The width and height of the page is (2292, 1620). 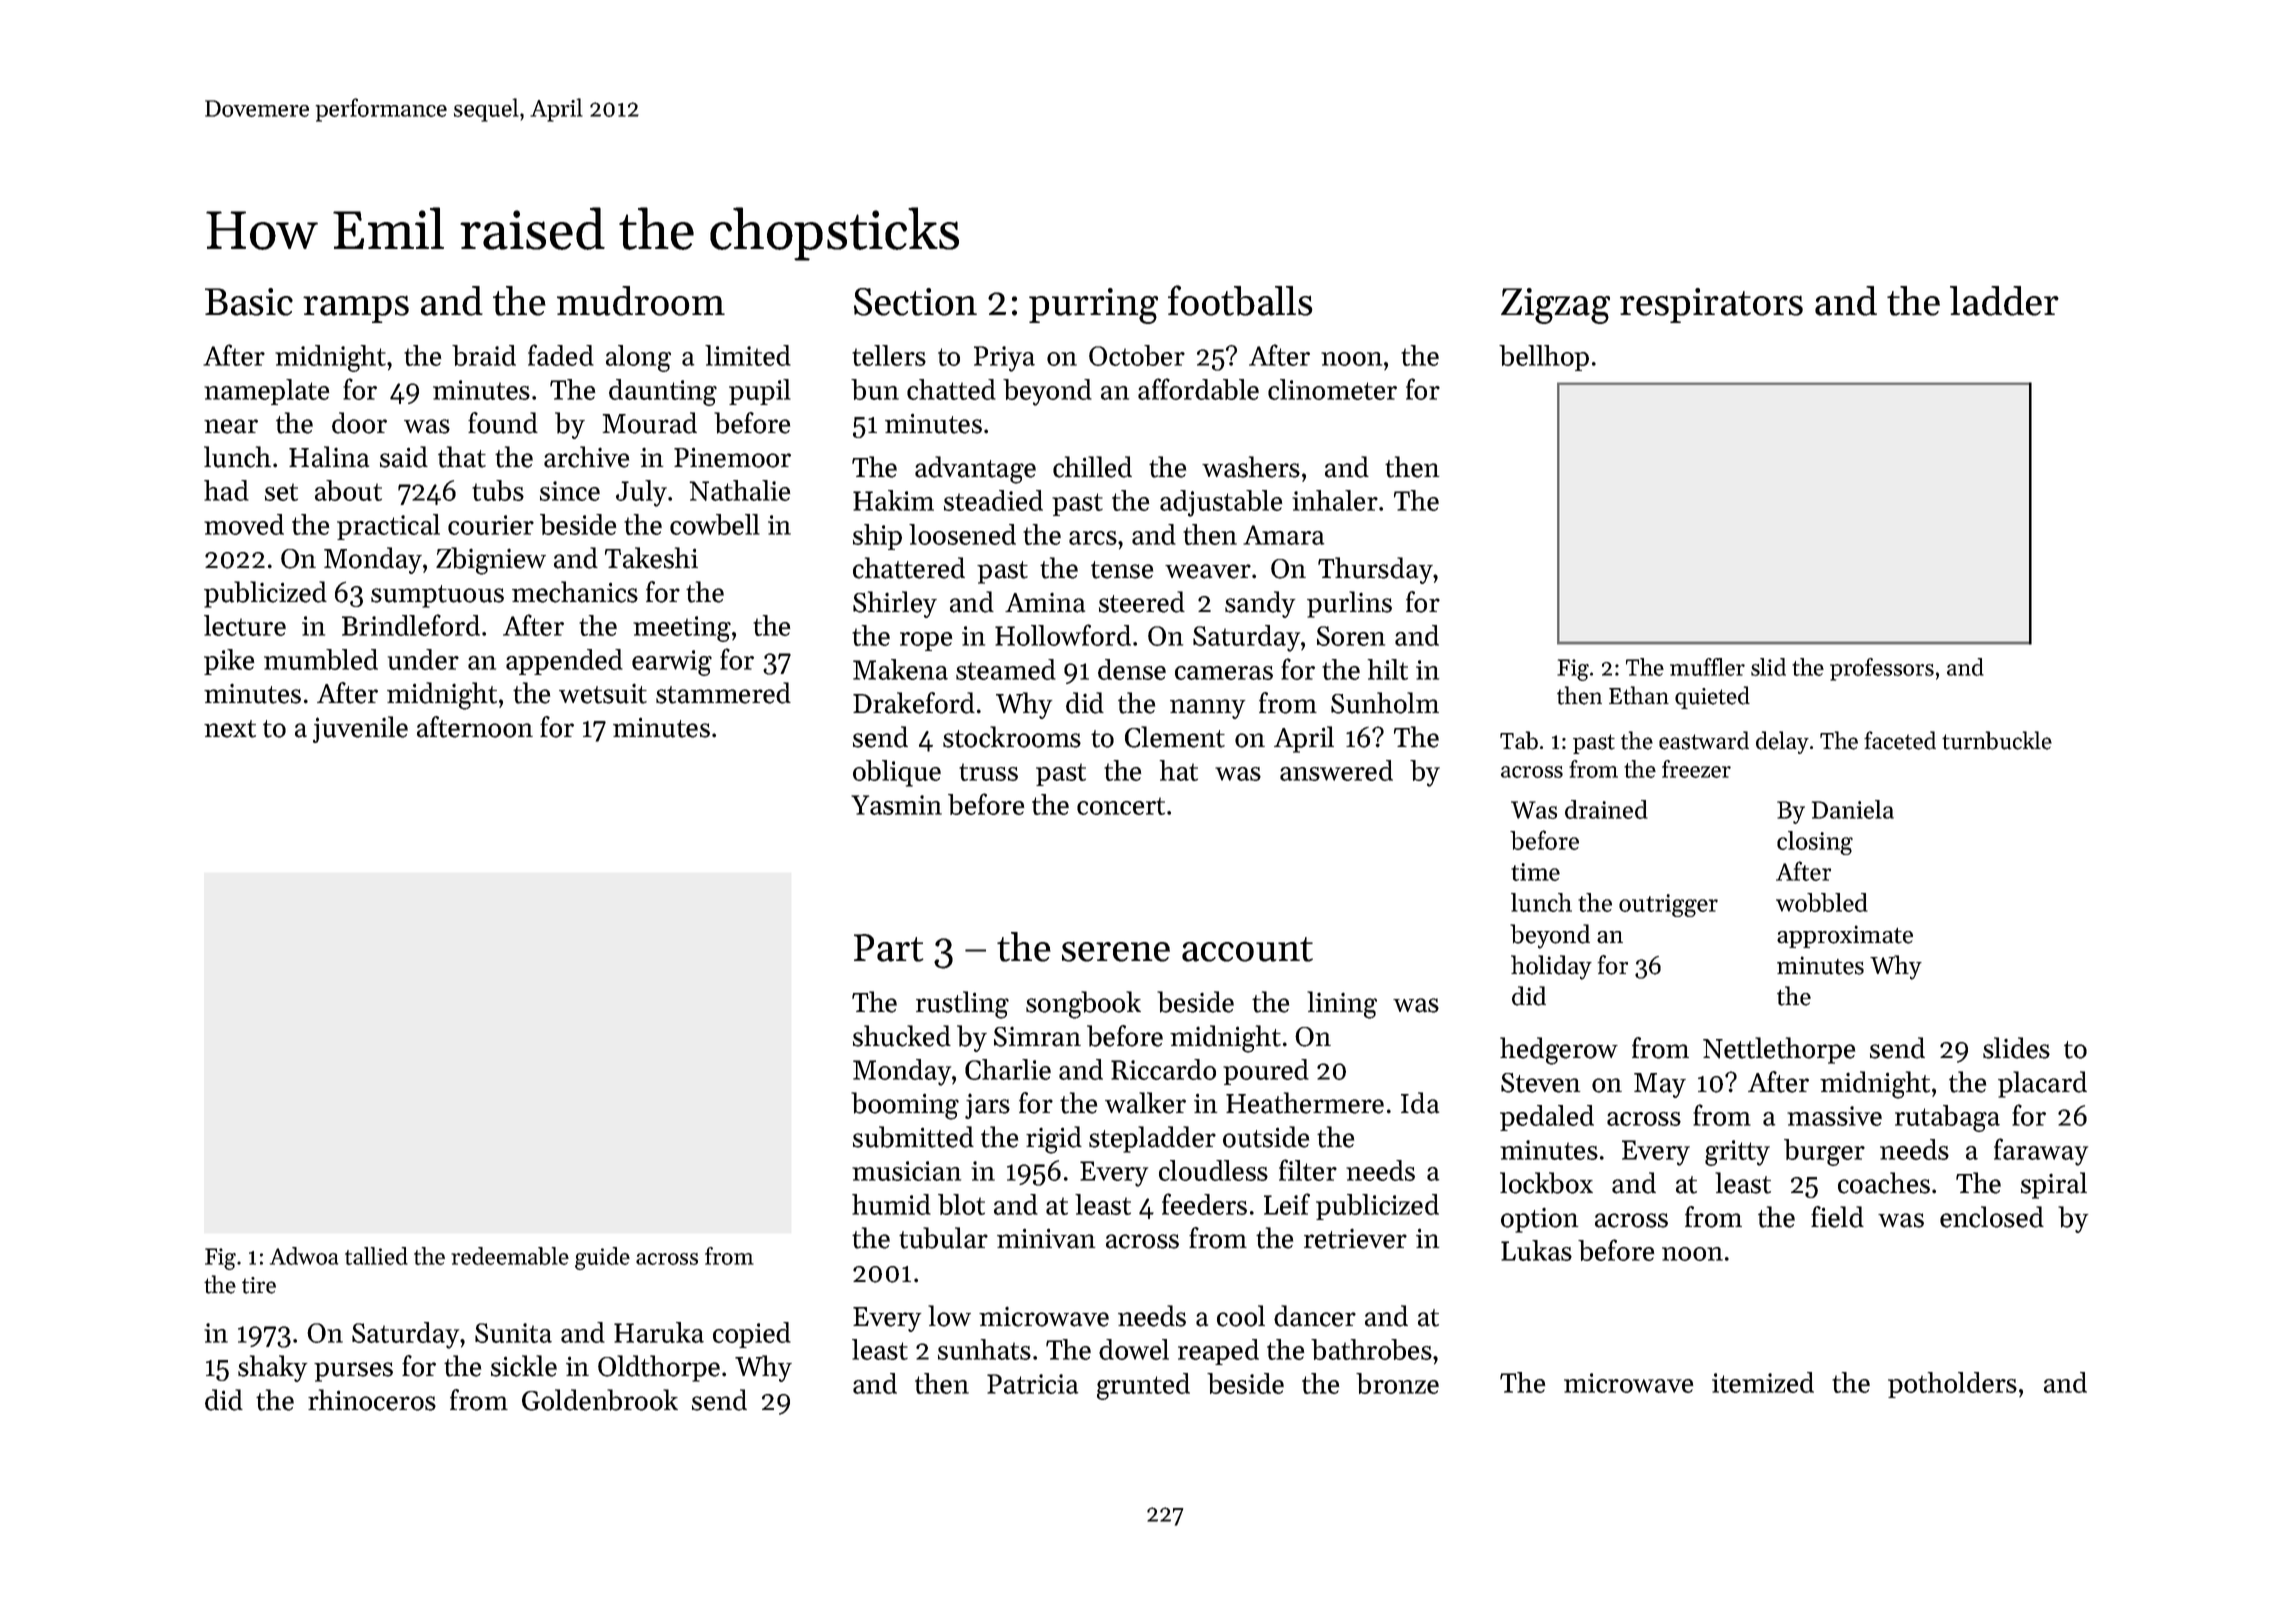 What do you see at coordinates (1175, 737) in the page?
I see `Clement` at bounding box center [1175, 737].
